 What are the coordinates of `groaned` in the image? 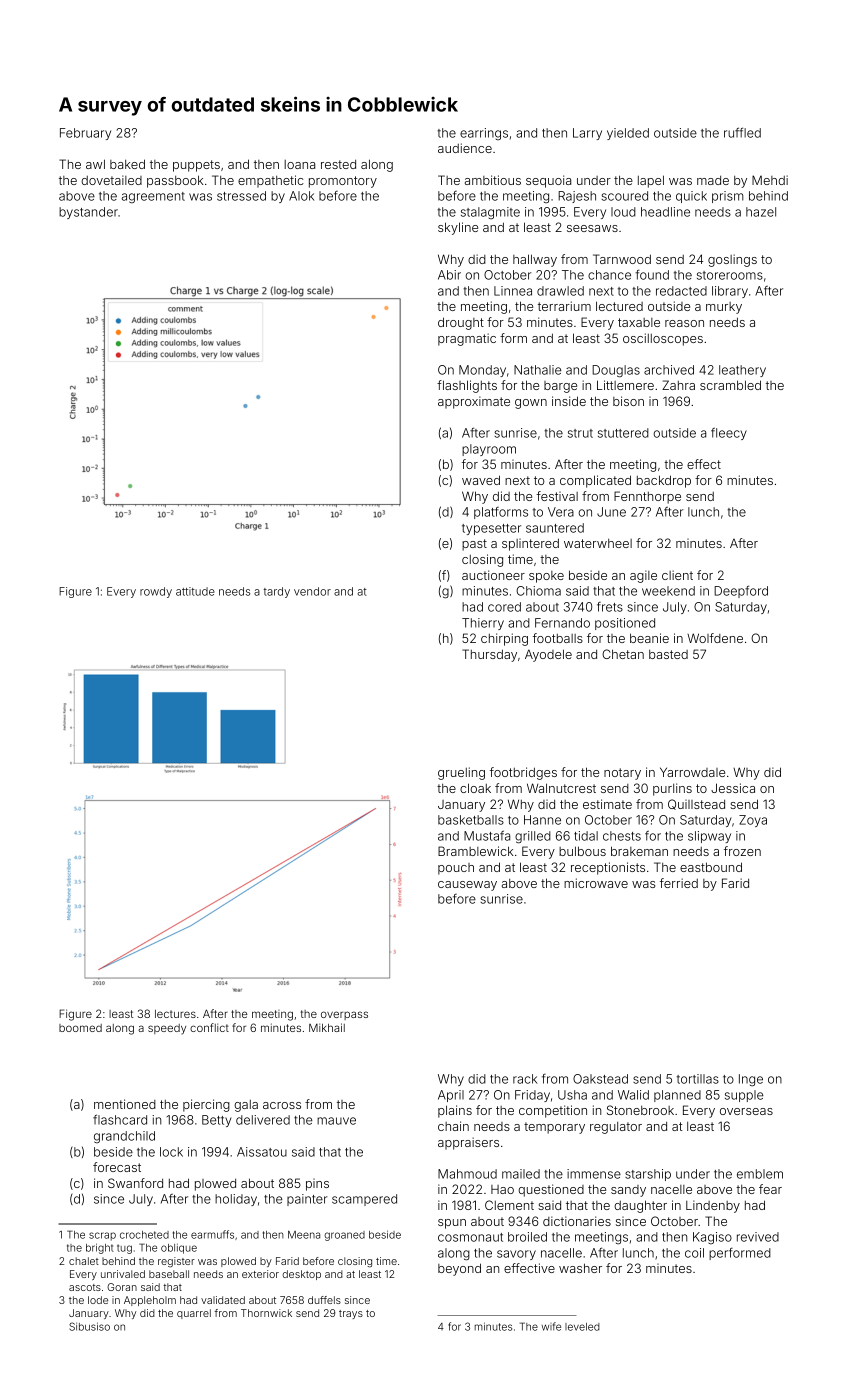 It's located at (344, 1236).
